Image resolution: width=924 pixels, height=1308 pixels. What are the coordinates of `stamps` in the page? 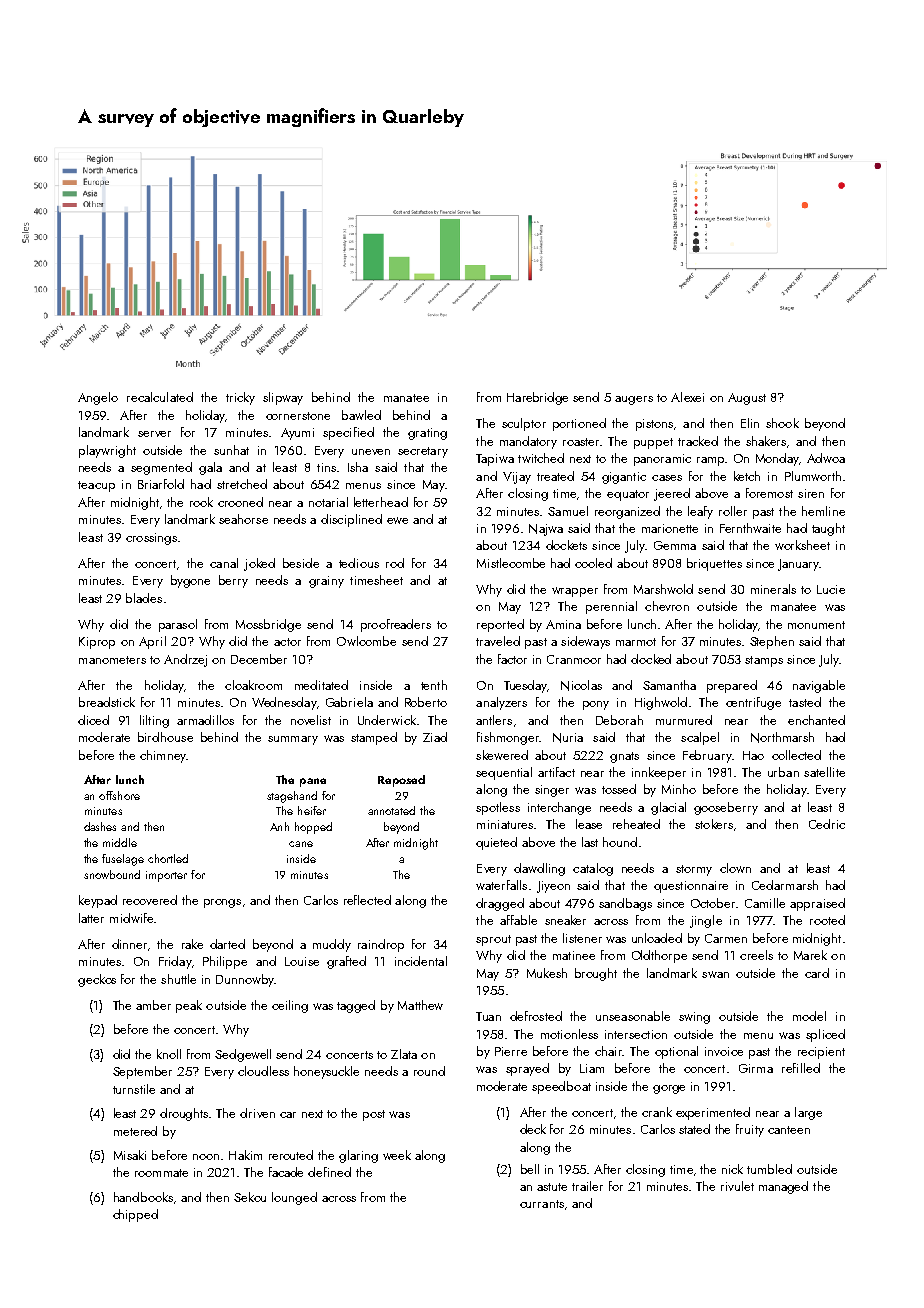 It's located at (764, 661).
